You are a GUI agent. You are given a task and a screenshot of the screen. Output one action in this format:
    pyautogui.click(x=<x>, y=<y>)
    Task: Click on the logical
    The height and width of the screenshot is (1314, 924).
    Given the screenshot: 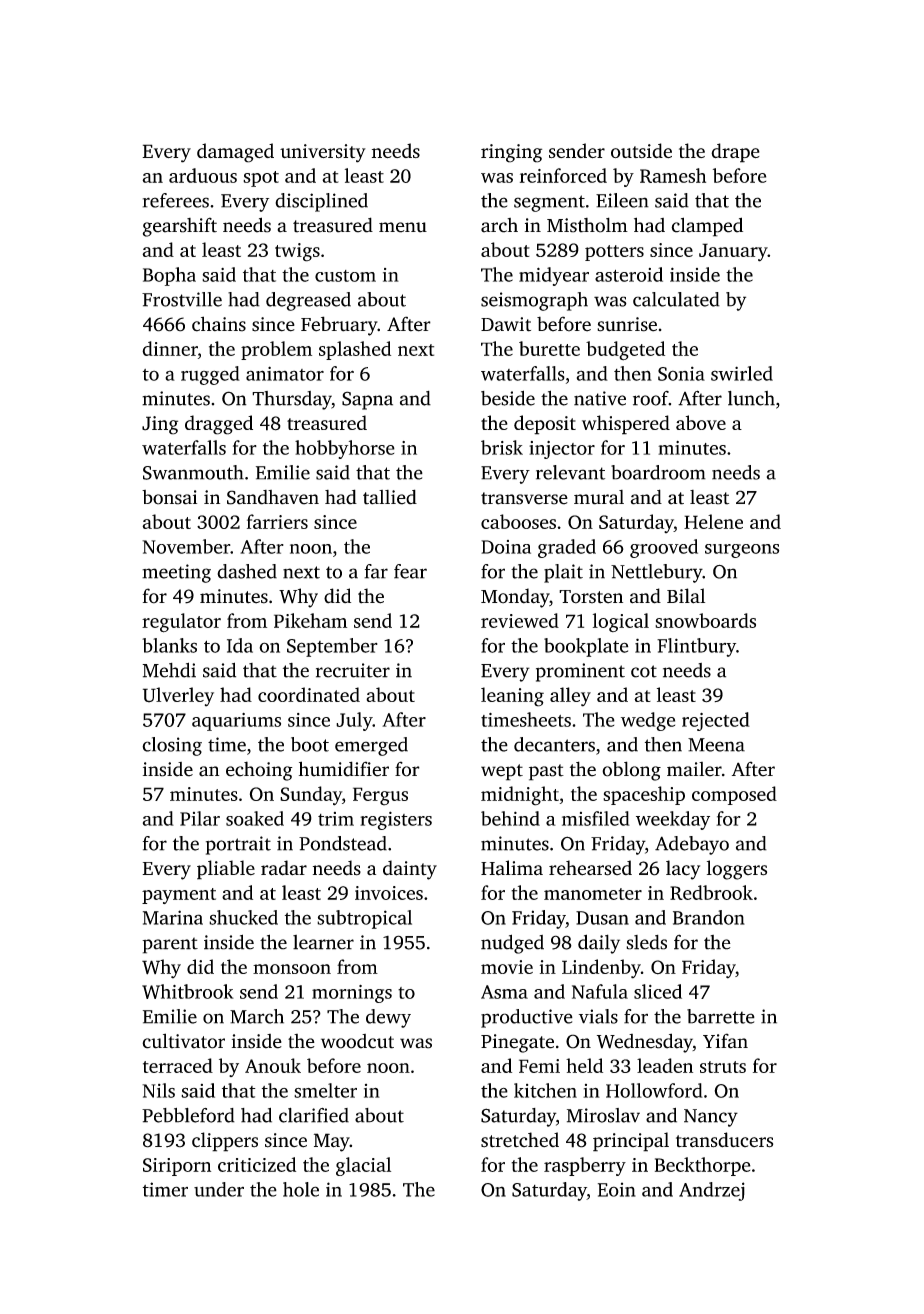 What is the action you would take?
    pyautogui.click(x=621, y=622)
